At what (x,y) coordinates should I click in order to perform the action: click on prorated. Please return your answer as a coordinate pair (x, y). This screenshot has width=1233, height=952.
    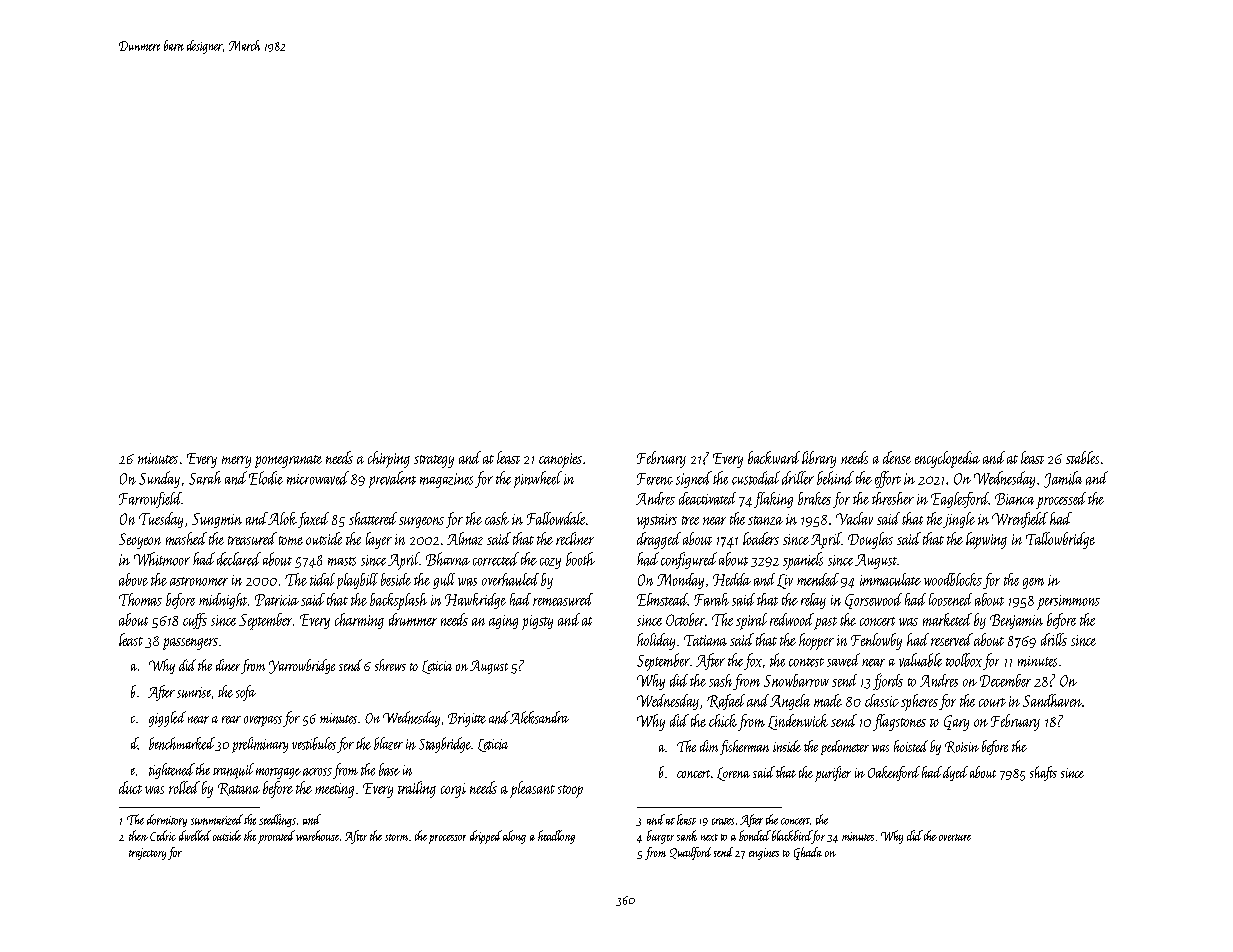
    Looking at the image, I should click on (276, 837).
